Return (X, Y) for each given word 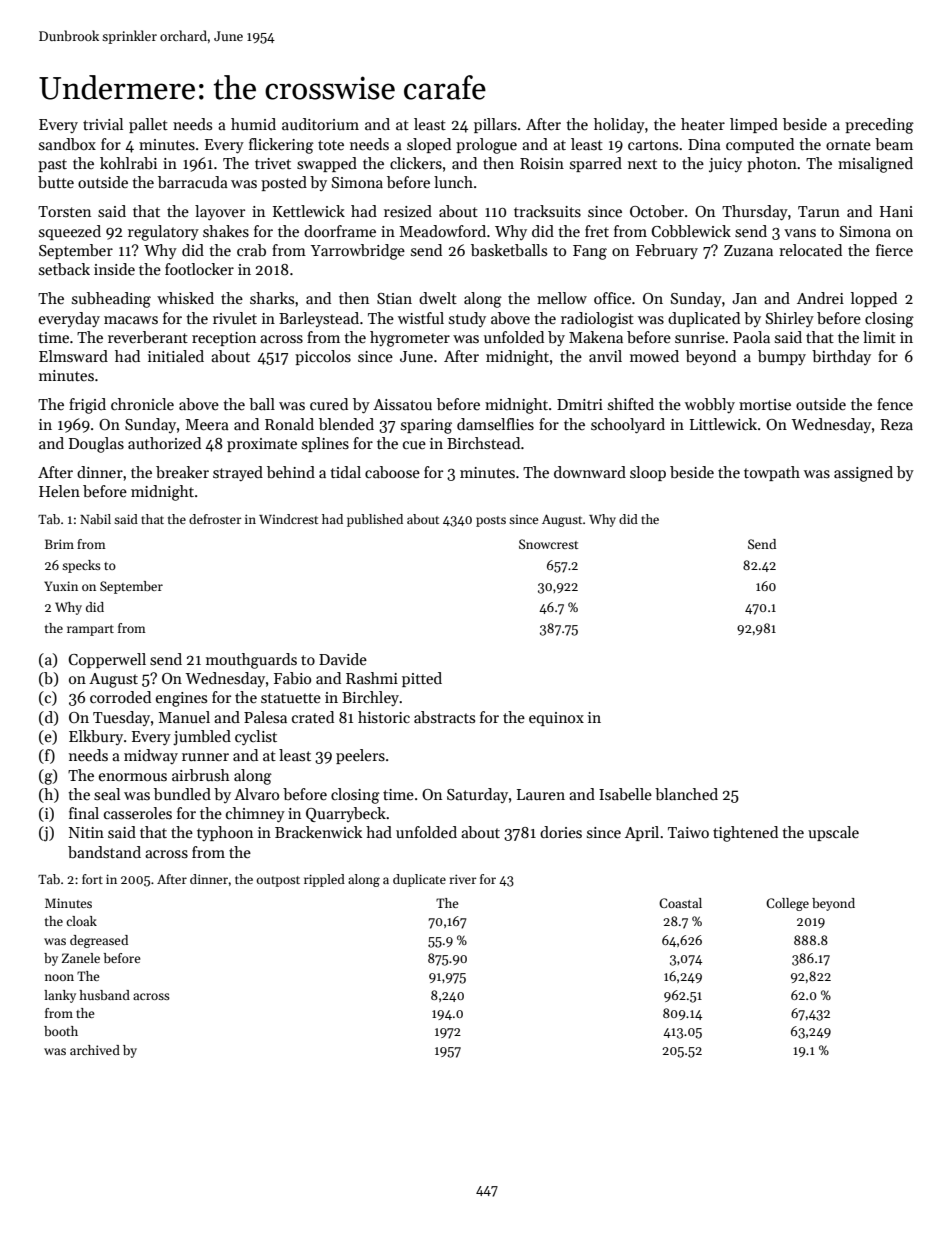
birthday (841, 357)
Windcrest (288, 519)
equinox (556, 719)
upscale (833, 833)
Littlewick (723, 424)
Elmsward (73, 356)
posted (284, 183)
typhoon (225, 833)
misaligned (875, 165)
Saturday (477, 795)
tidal (345, 472)
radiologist (597, 320)
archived (95, 1050)
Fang (590, 252)
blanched (686, 794)
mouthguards (251, 661)
